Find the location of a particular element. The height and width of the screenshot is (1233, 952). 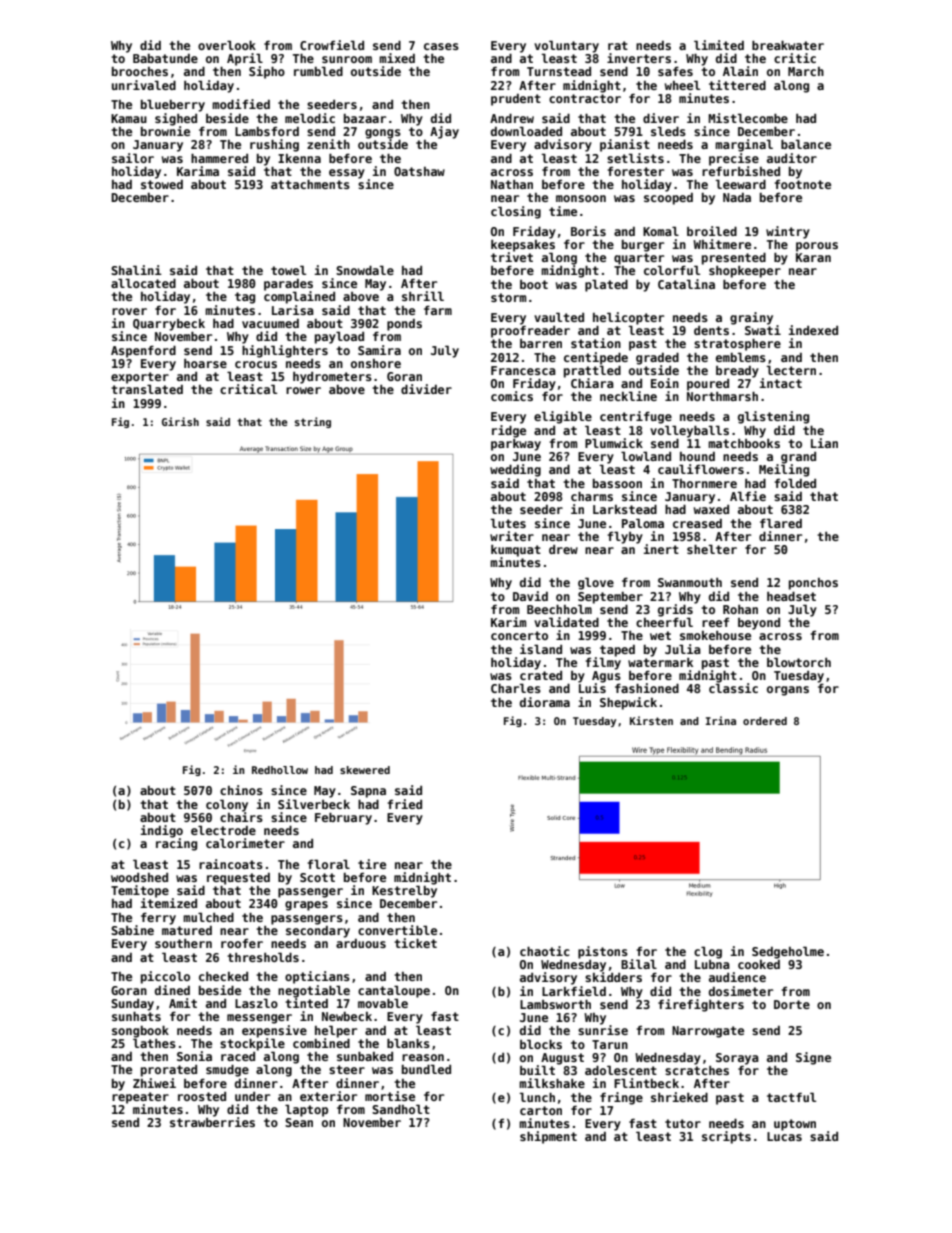

folded is located at coordinates (795, 483).
